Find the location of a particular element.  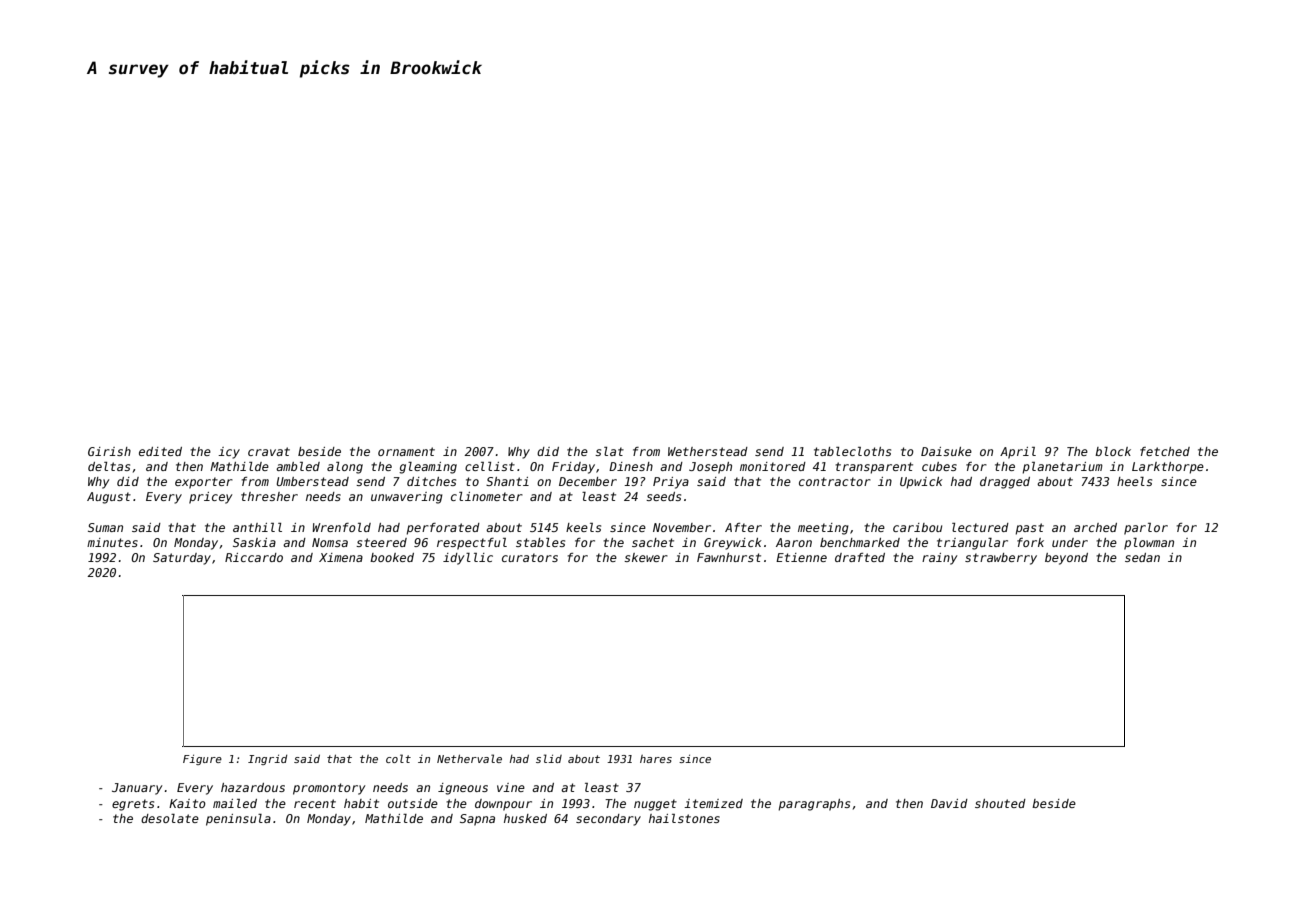

plowman is located at coordinates (1149, 544).
